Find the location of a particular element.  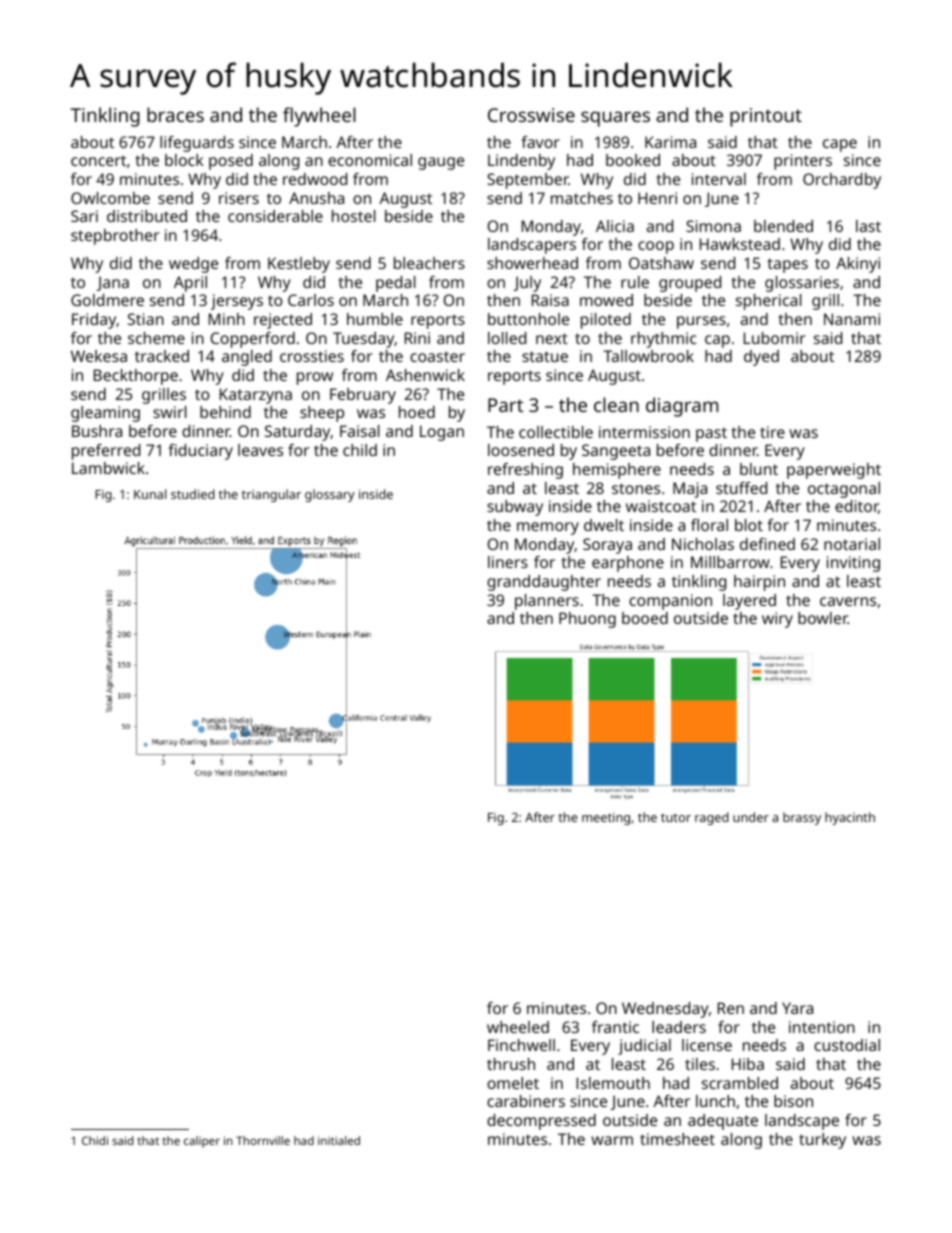

Lindenby is located at coordinates (521, 162).
